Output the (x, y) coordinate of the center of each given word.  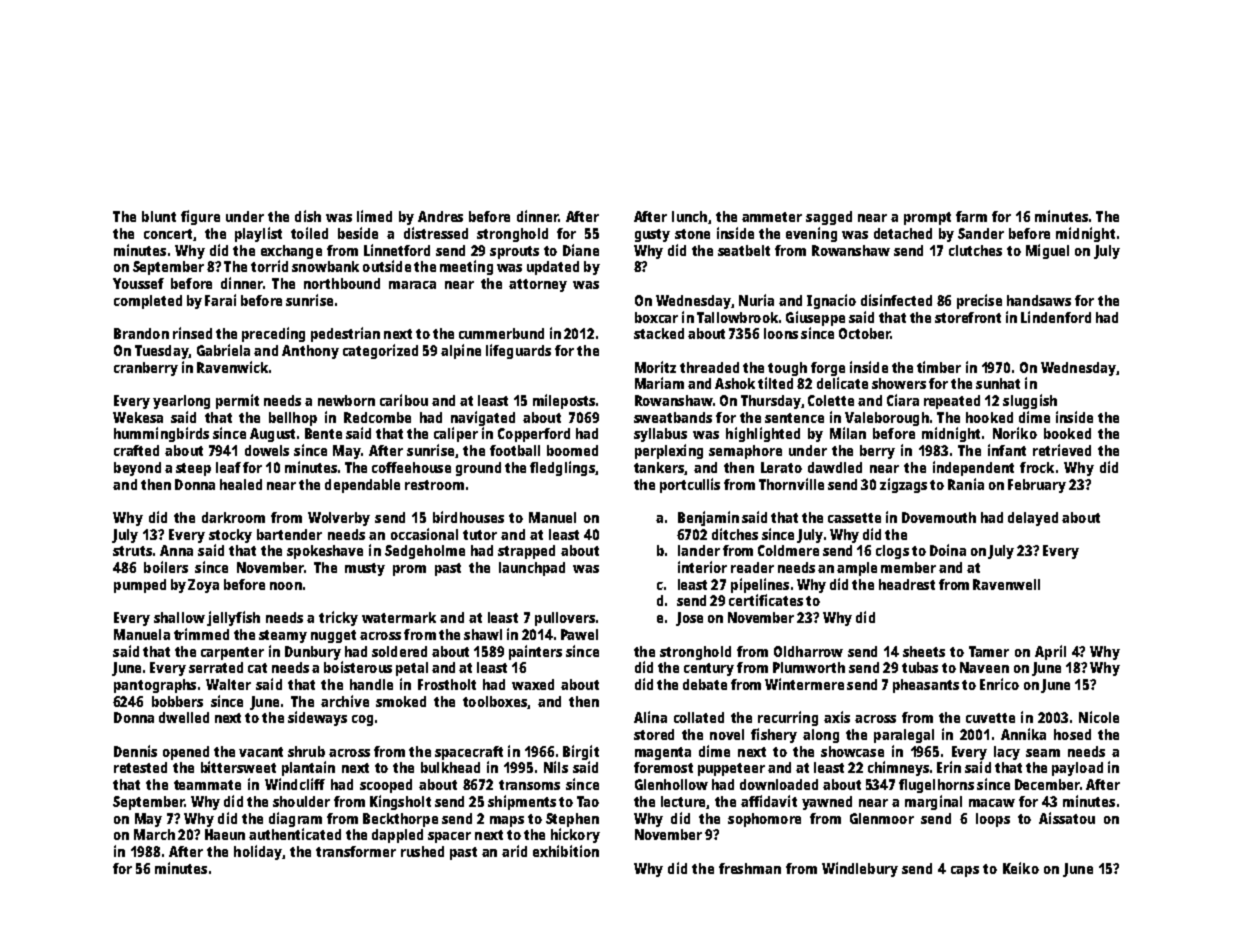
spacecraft (469, 753)
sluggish (1030, 401)
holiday (258, 852)
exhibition (566, 851)
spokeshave (325, 552)
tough (787, 369)
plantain (308, 768)
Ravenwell (1006, 584)
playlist (258, 234)
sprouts (514, 252)
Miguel (1047, 251)
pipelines (760, 585)
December (1047, 784)
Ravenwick (232, 367)
